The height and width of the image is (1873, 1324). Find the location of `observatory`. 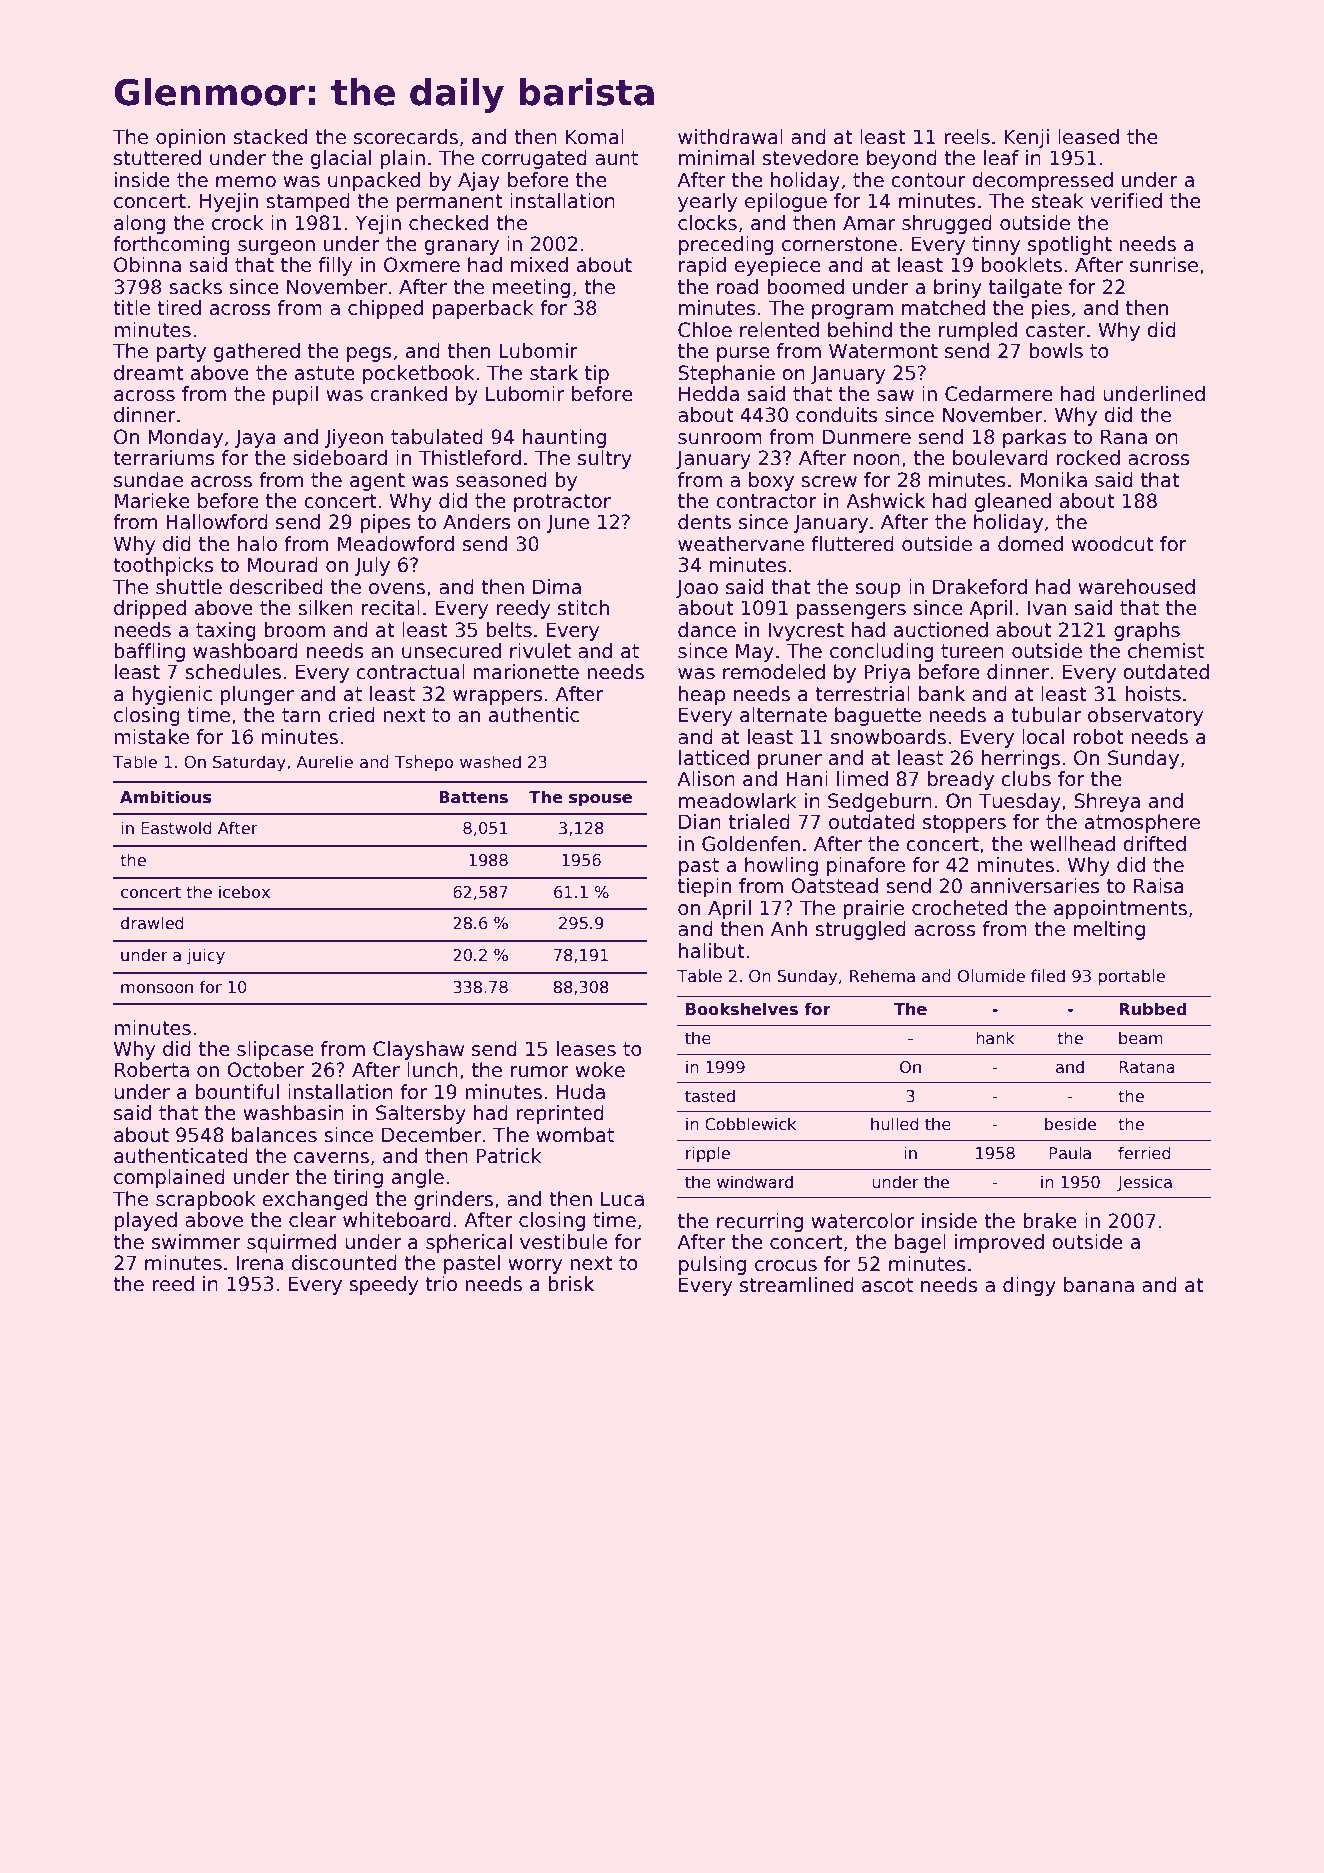

observatory is located at coordinates (1145, 716).
